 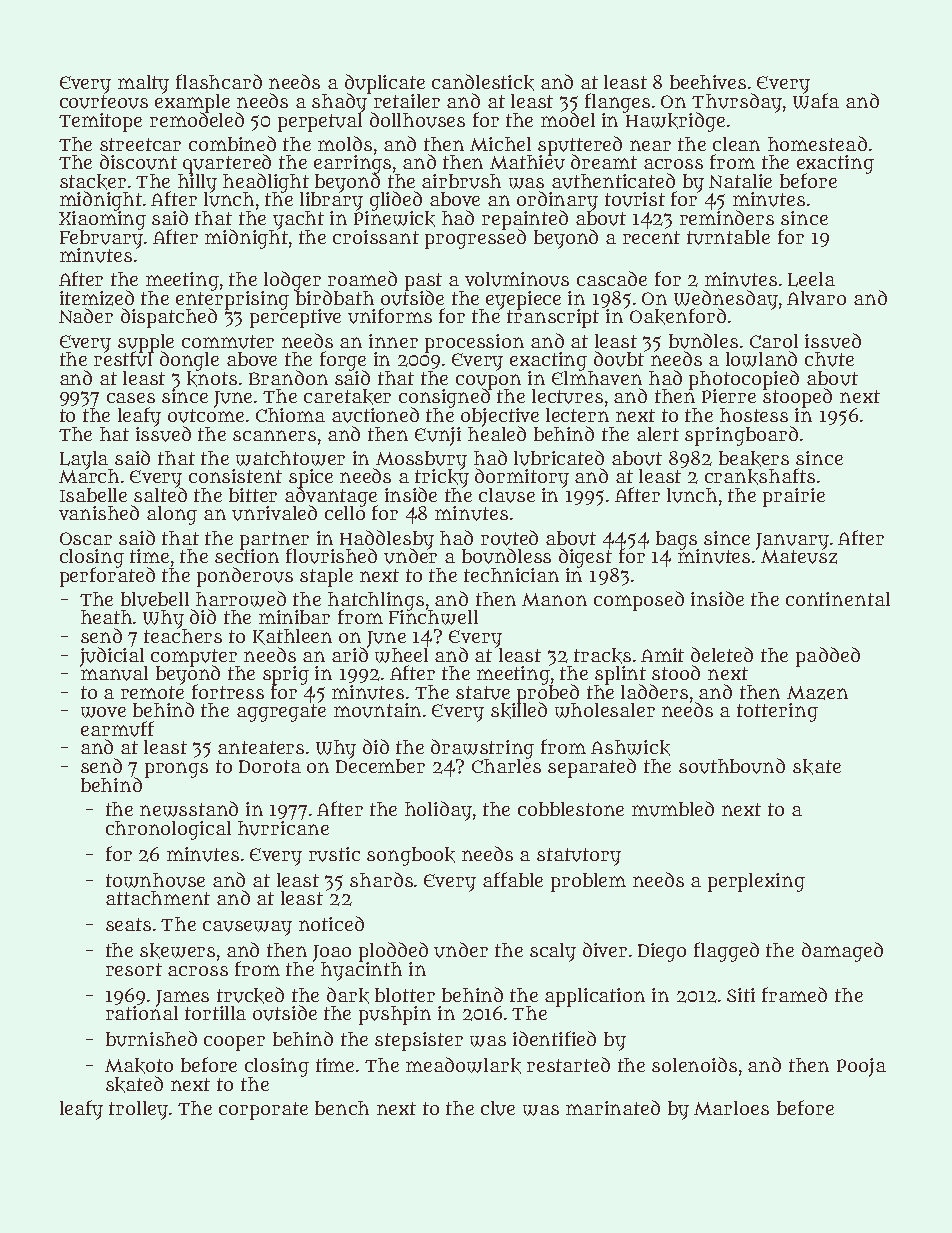 I want to click on Nader, so click(x=86, y=315).
